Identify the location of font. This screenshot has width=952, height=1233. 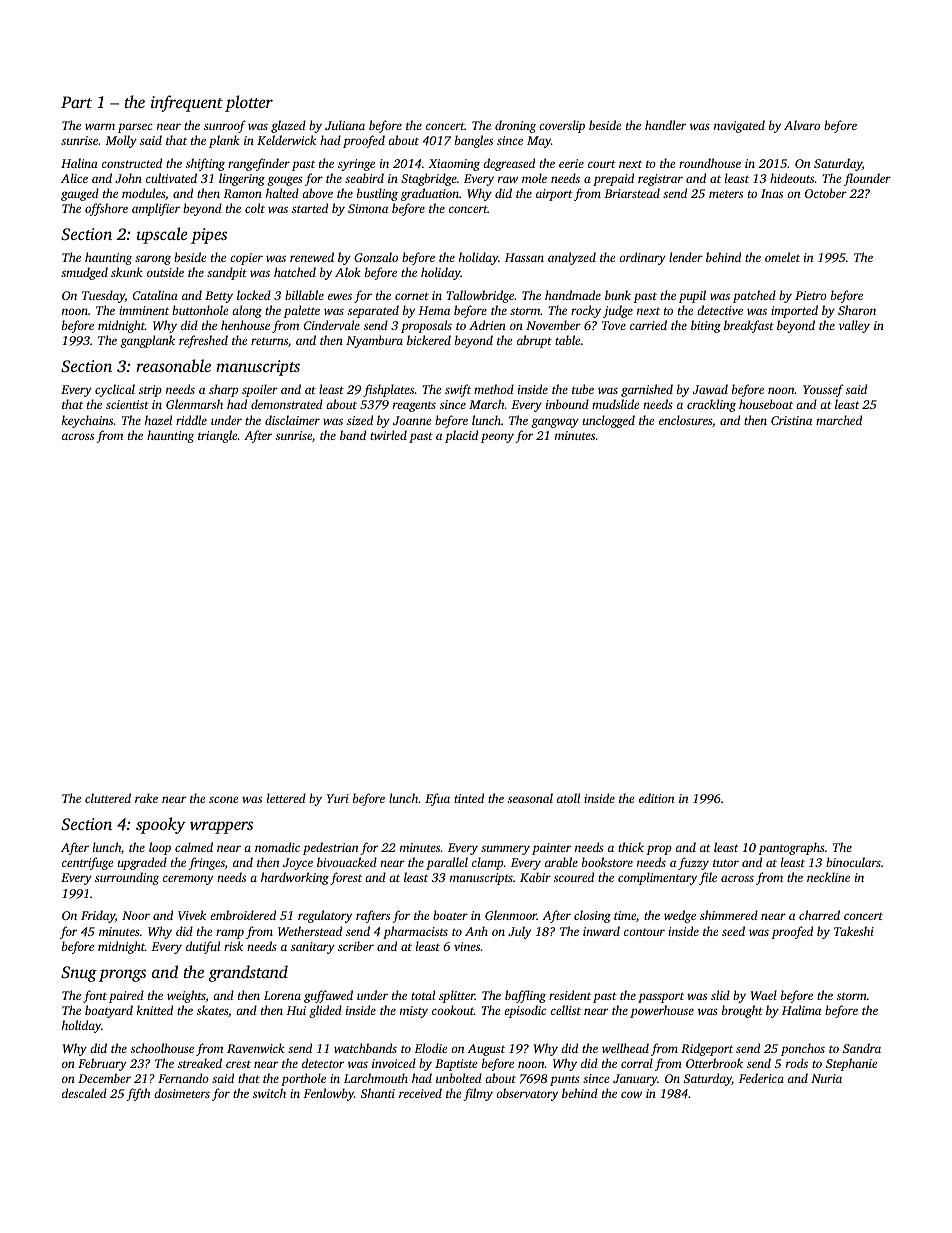
(95, 996).
